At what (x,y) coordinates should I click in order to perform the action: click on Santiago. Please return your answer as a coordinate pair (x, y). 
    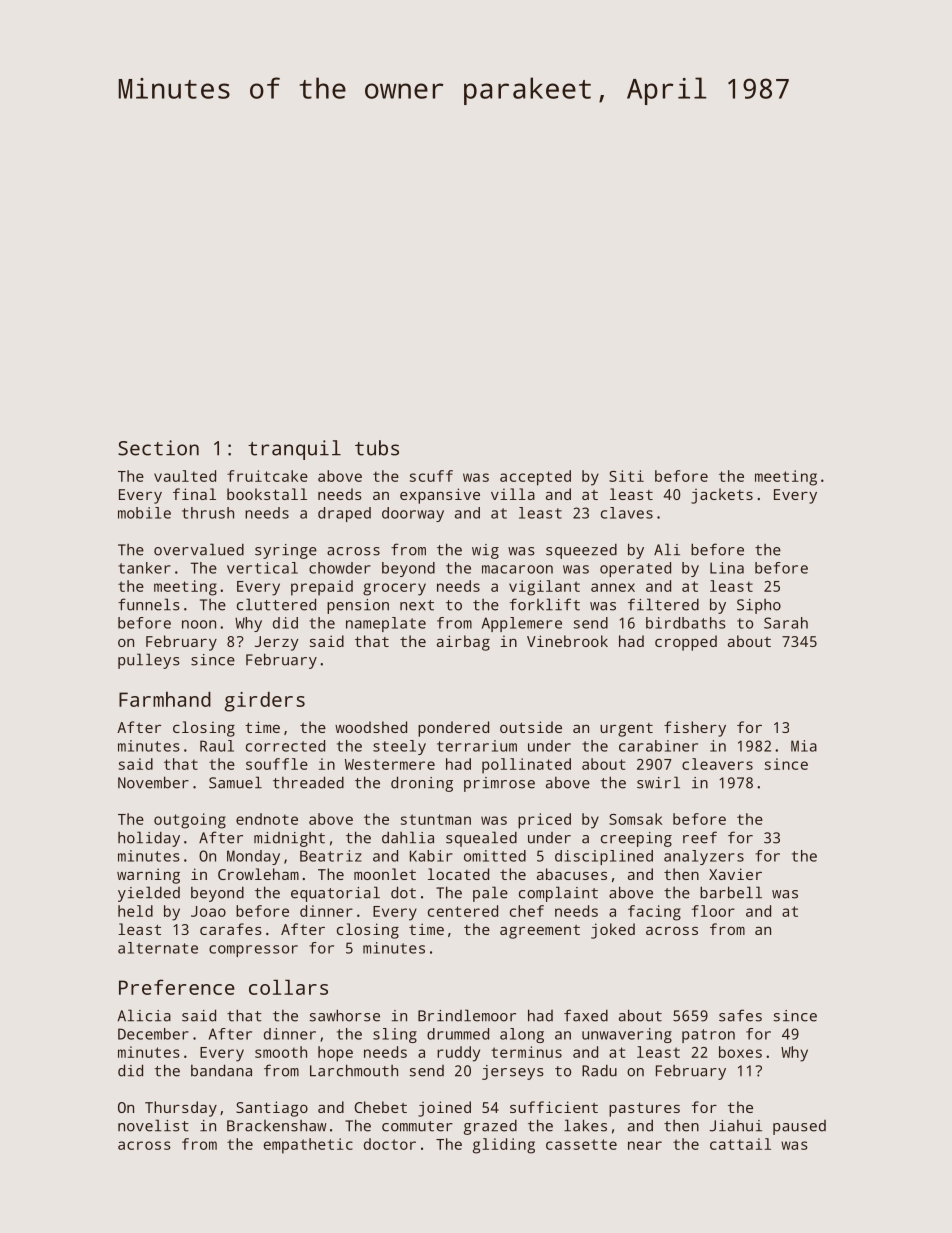
    Looking at the image, I should click on (272, 1109).
